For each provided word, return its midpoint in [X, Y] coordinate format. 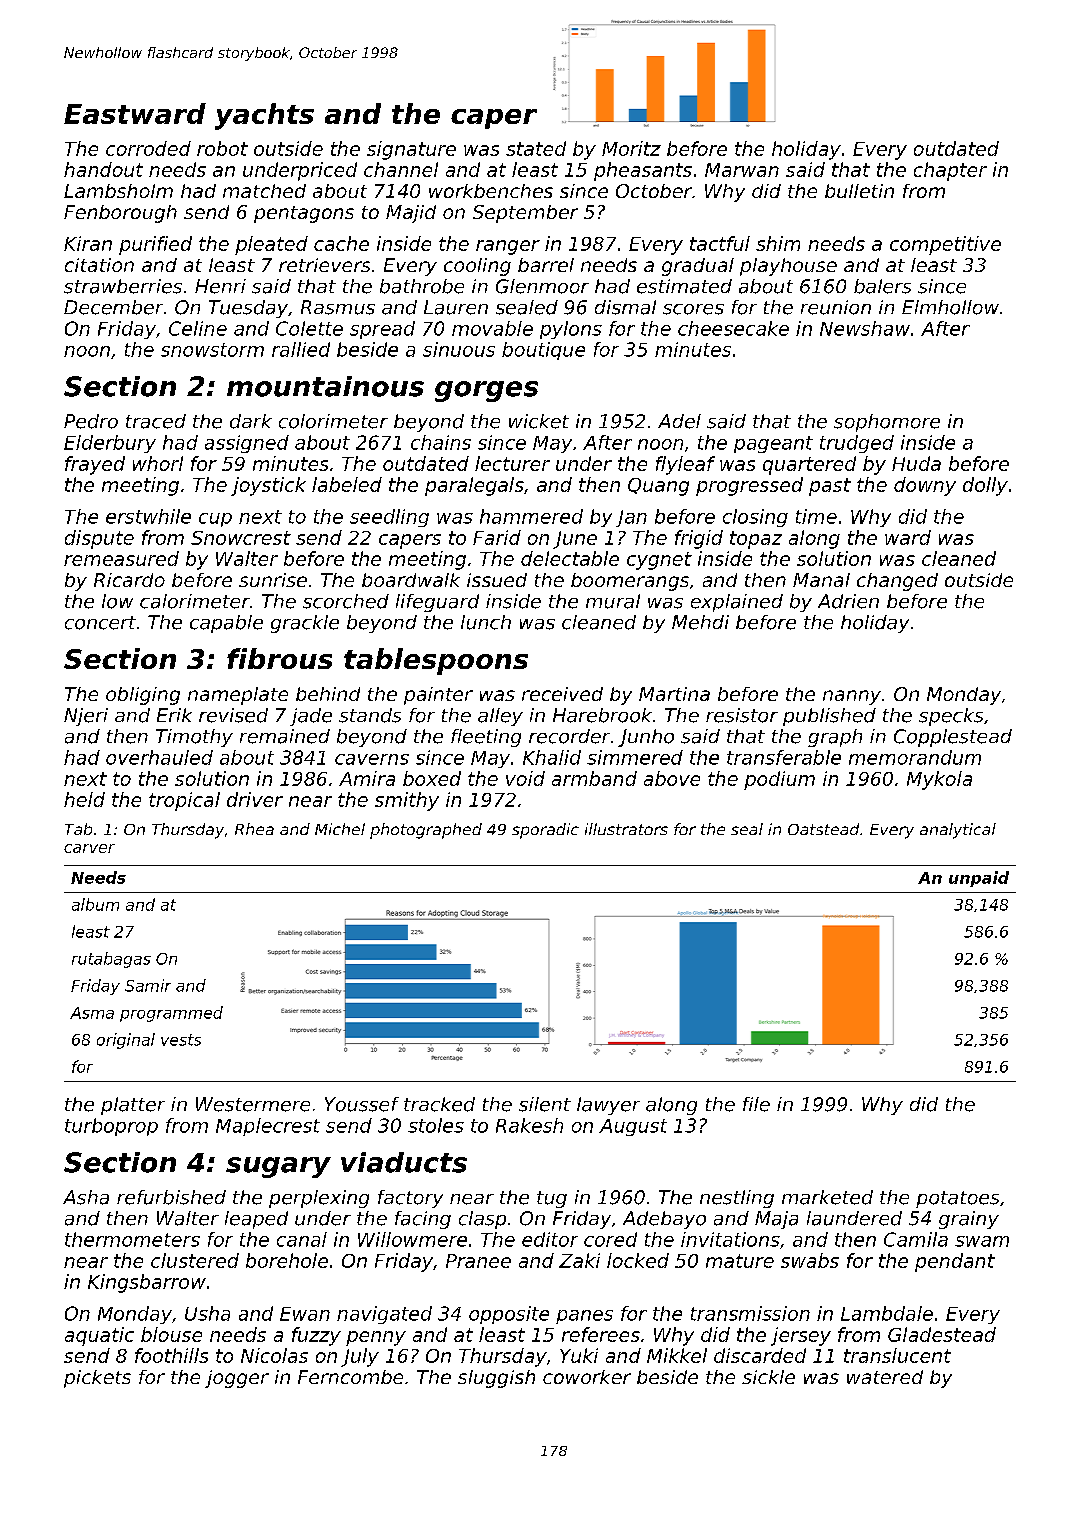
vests [181, 1040]
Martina [674, 694]
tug [552, 1199]
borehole [287, 1260]
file [756, 1104]
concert [100, 623]
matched [264, 191]
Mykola [939, 780]
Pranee [478, 1261]
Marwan [742, 170]
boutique [543, 351]
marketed [827, 1197]
